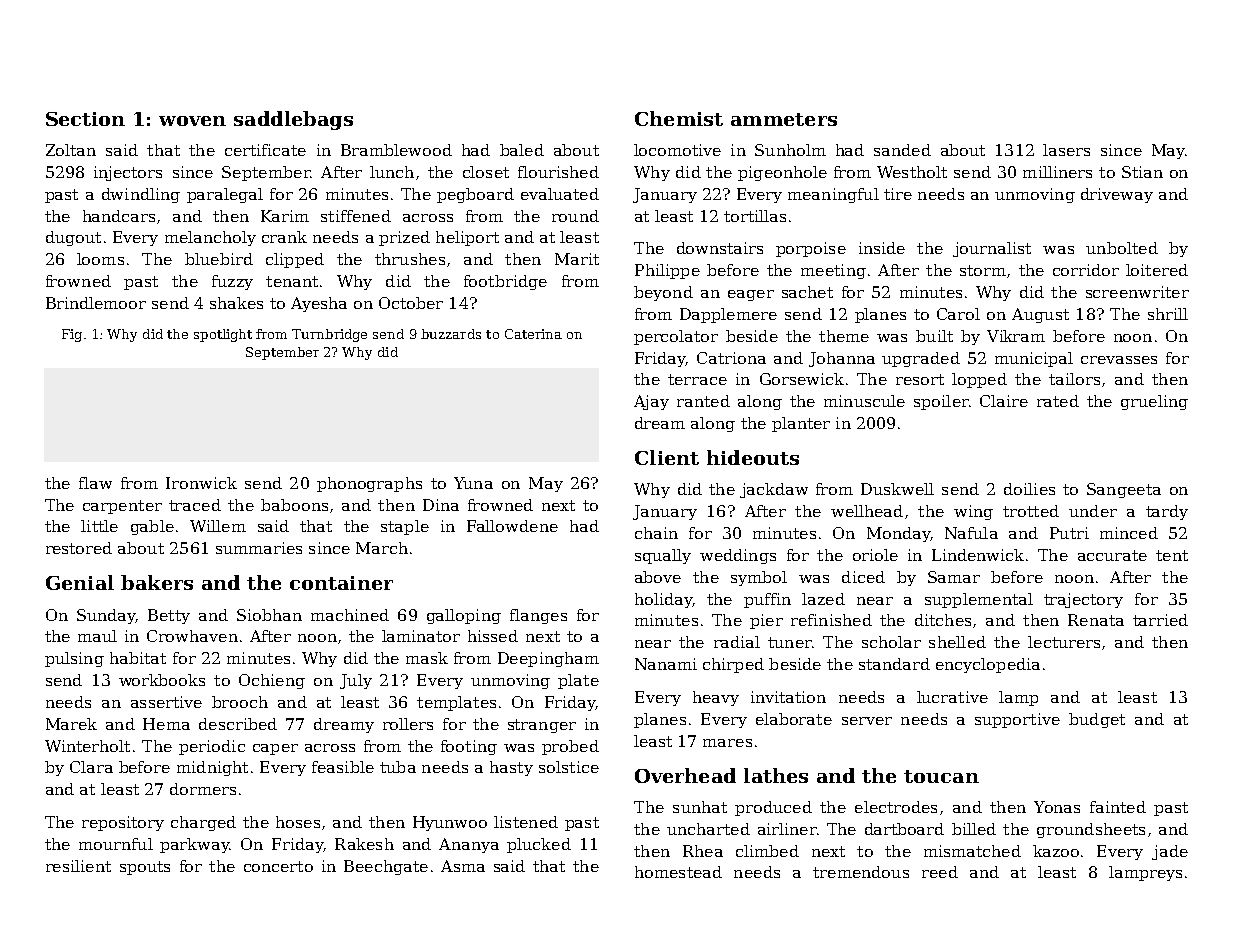  Describe the element at coordinates (1069, 533) in the page. I see `Putri` at that location.
